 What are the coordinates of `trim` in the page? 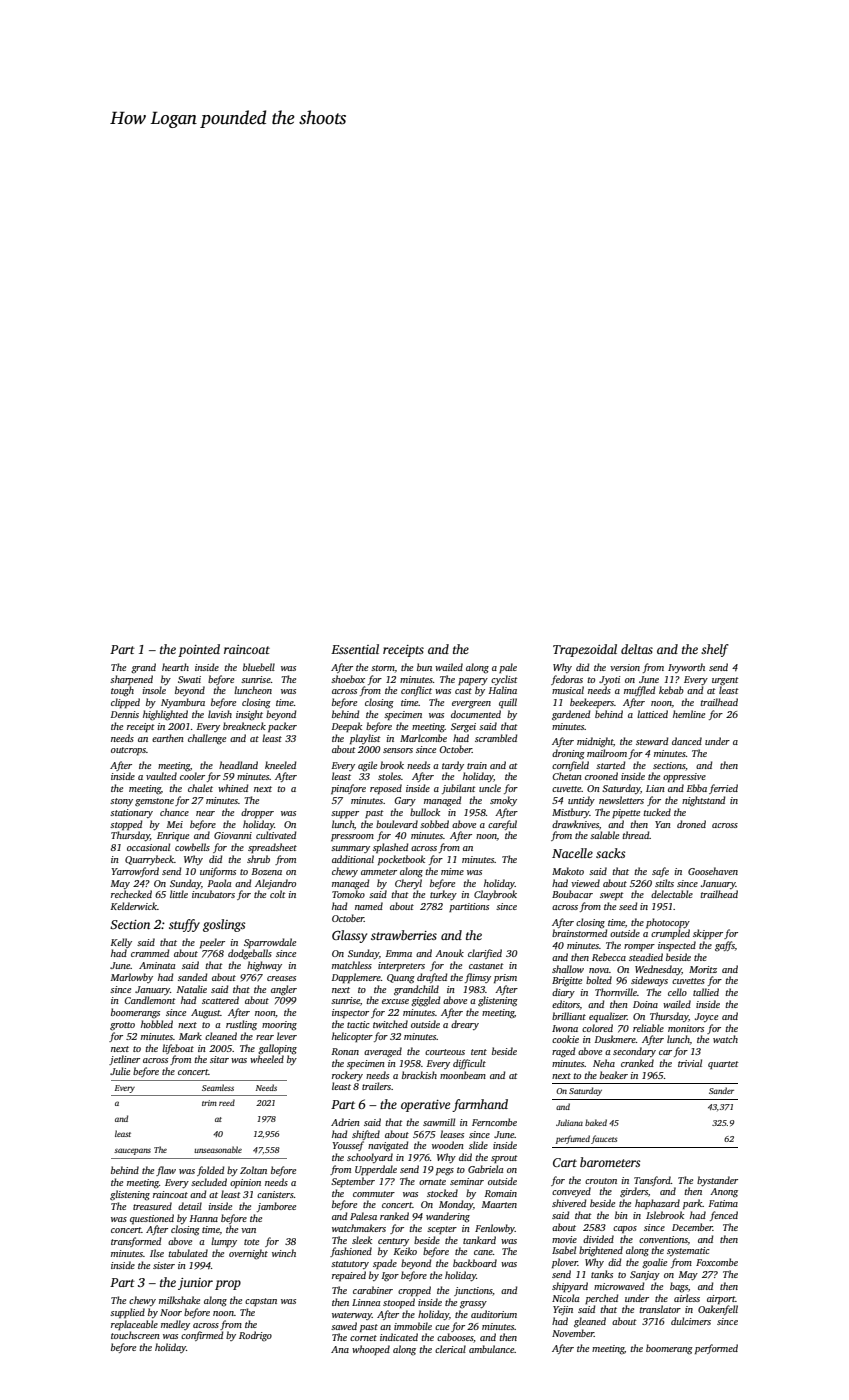 It's located at (209, 1103).
